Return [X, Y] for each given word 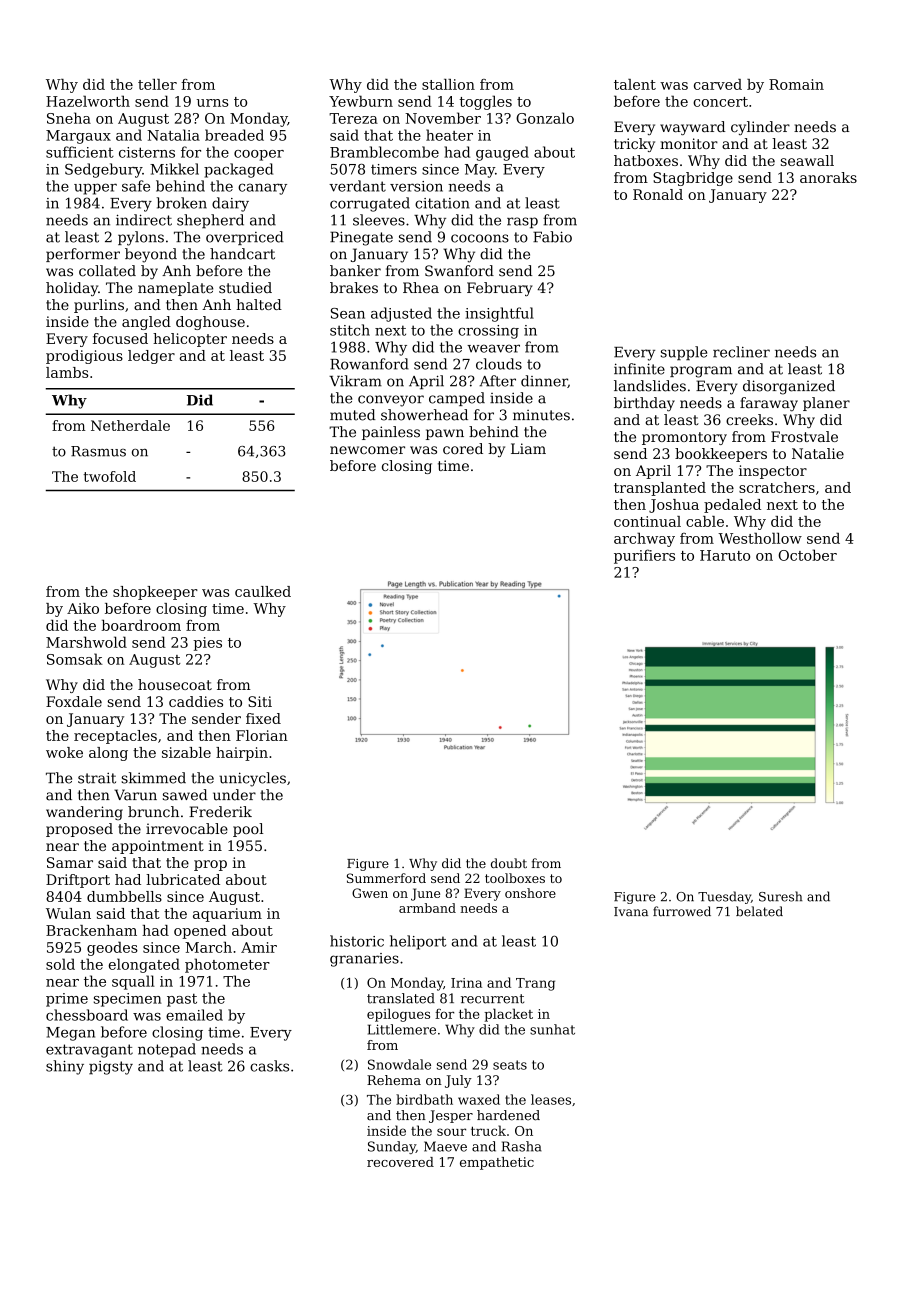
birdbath [424, 1099]
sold [60, 964]
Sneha [69, 118]
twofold [110, 476]
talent [635, 84]
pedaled [732, 506]
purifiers [644, 556]
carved [718, 84]
